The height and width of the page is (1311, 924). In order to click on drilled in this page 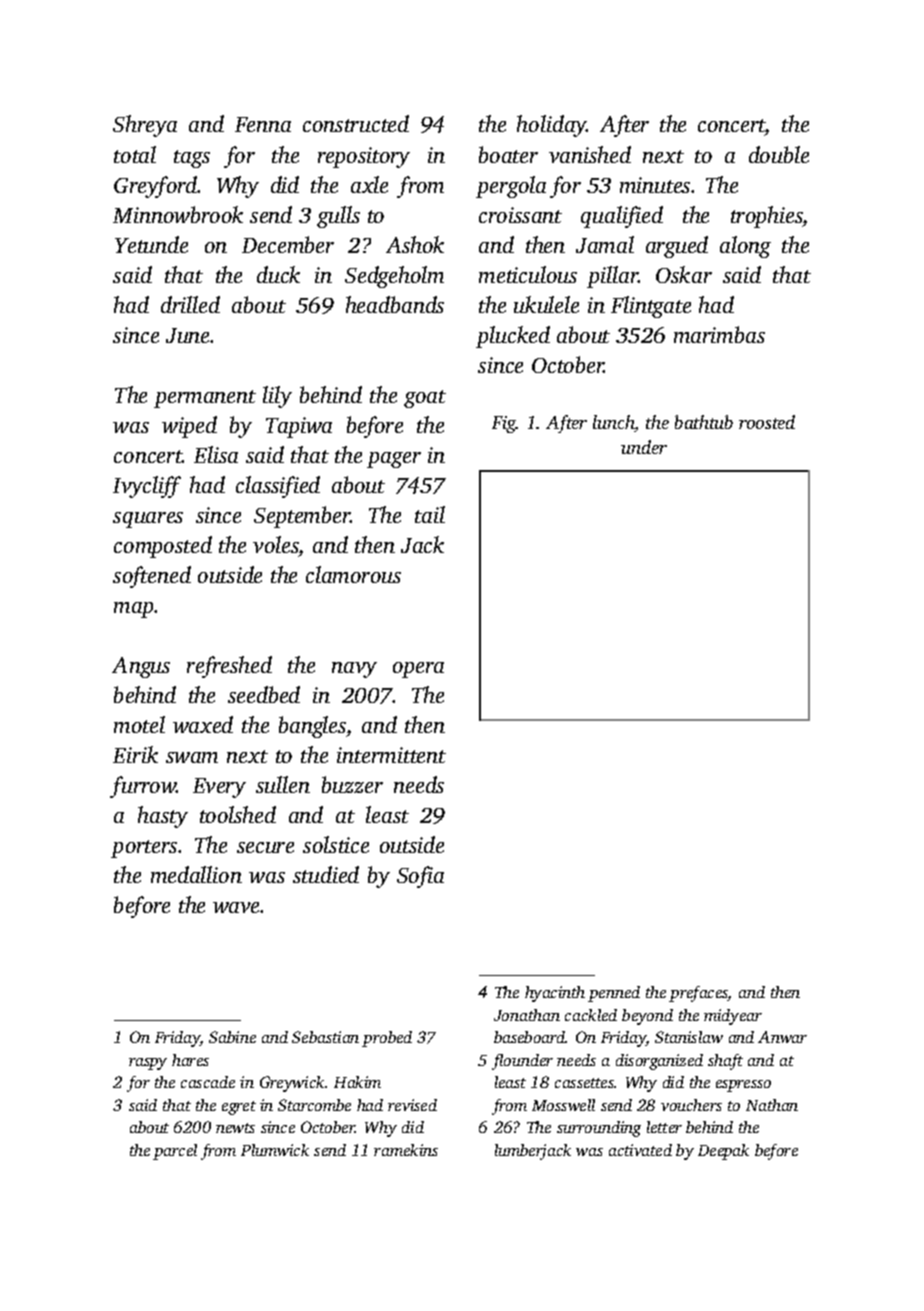, I will do `click(190, 304)`.
